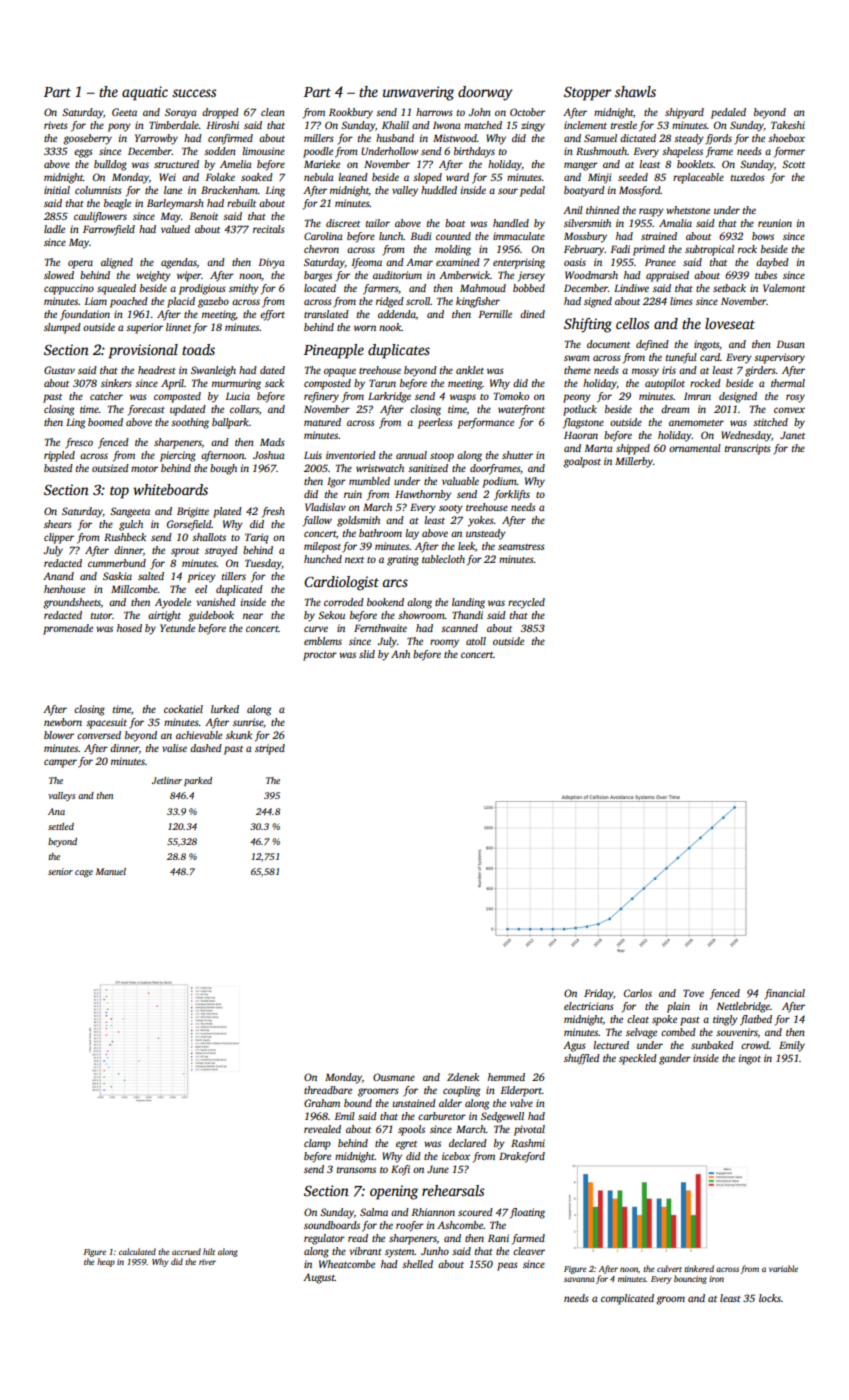 The height and width of the image is (1400, 849). Describe the element at coordinates (483, 125) in the image. I see `matched` at that location.
